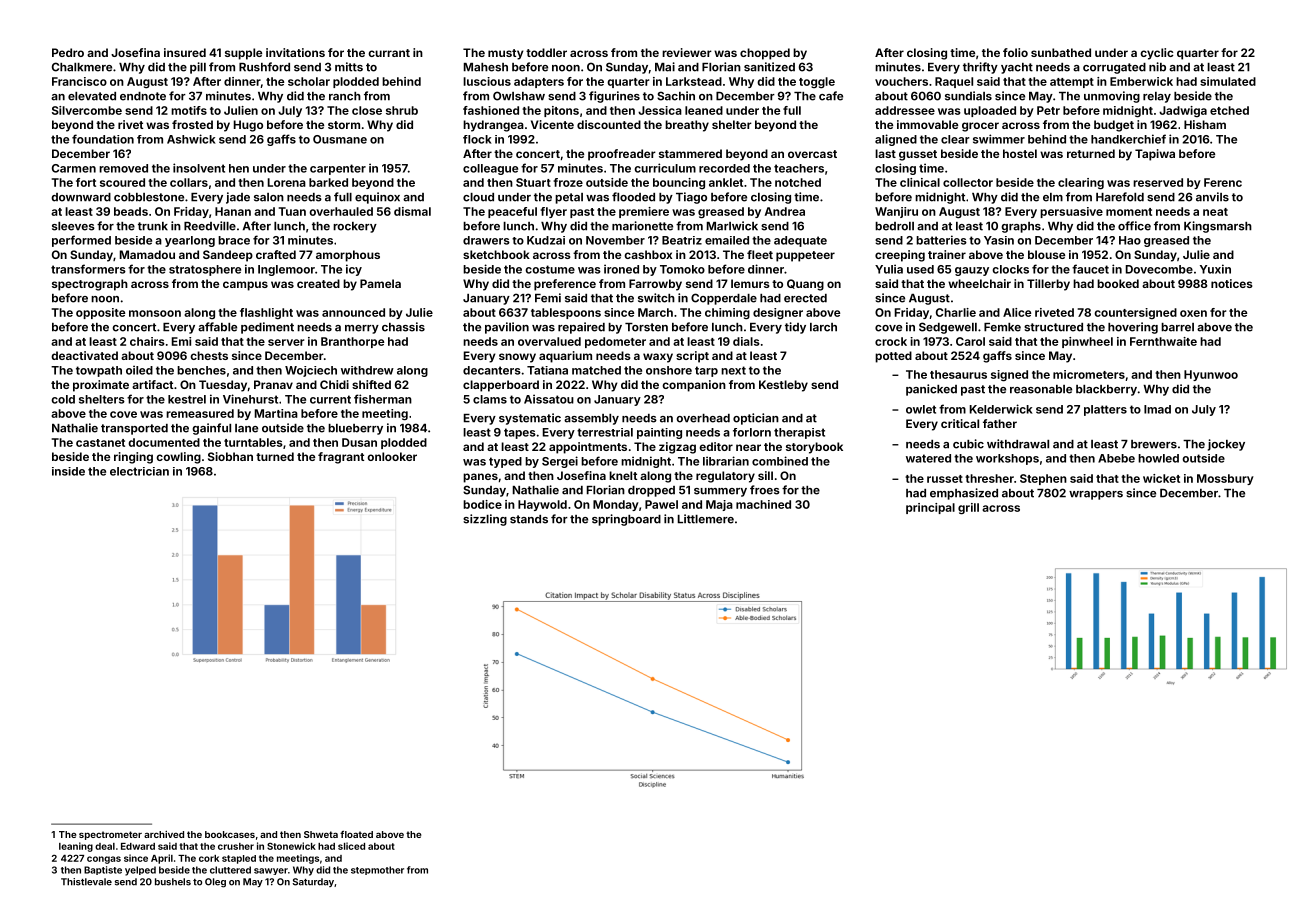  I want to click on potted, so click(893, 357).
